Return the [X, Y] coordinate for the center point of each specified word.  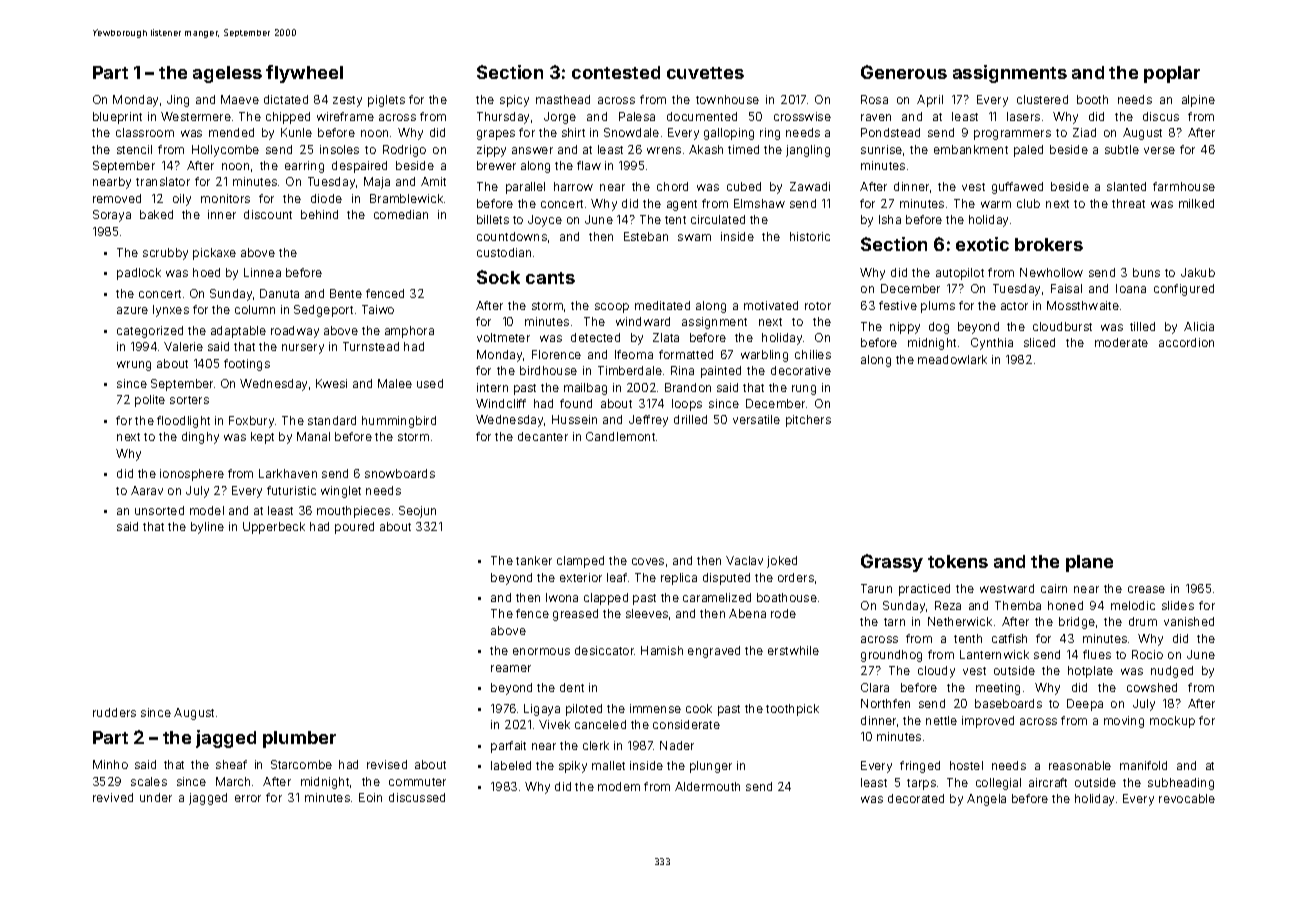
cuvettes [705, 73]
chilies [813, 354]
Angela [986, 800]
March [233, 781]
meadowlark [952, 359]
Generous [904, 72]
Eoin [370, 797]
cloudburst [1062, 326]
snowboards [400, 473]
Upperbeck [274, 528]
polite [150, 401]
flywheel [304, 74]
